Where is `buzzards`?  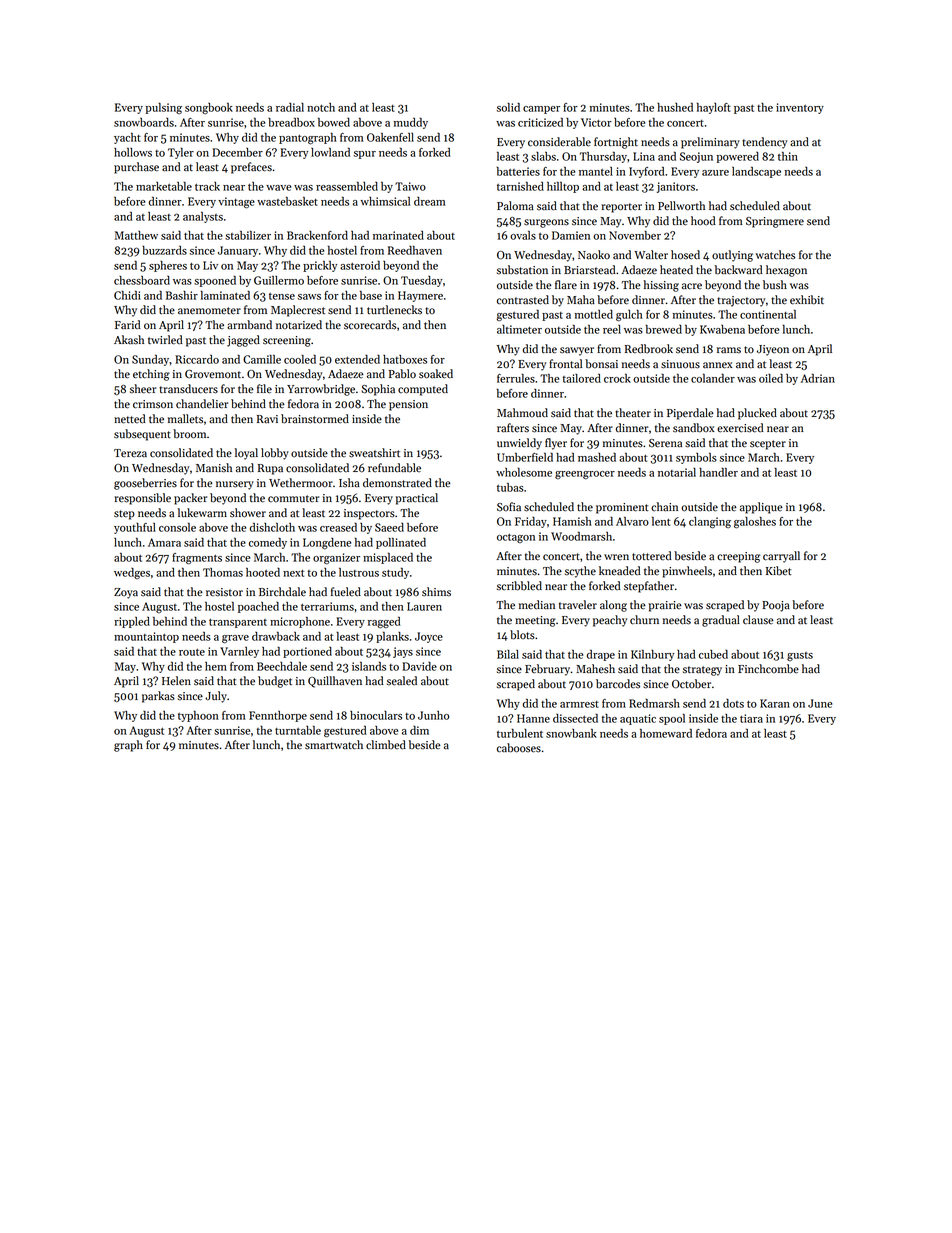 buzzards is located at coordinates (164, 250).
